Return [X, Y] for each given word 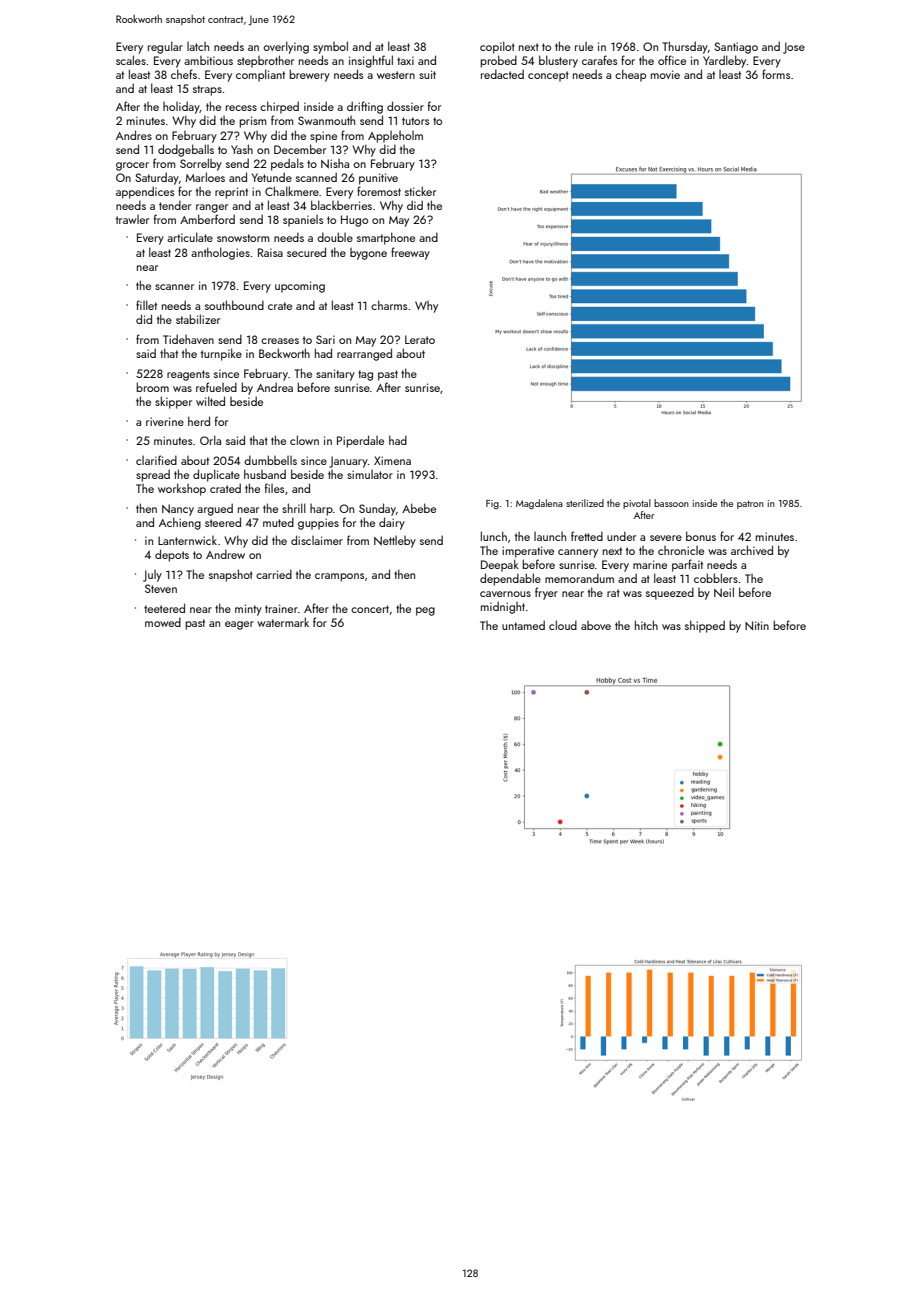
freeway [410, 253]
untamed [523, 625]
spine [323, 137]
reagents [188, 375]
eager [239, 625]
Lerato [420, 339]
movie [665, 74]
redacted [502, 74]
